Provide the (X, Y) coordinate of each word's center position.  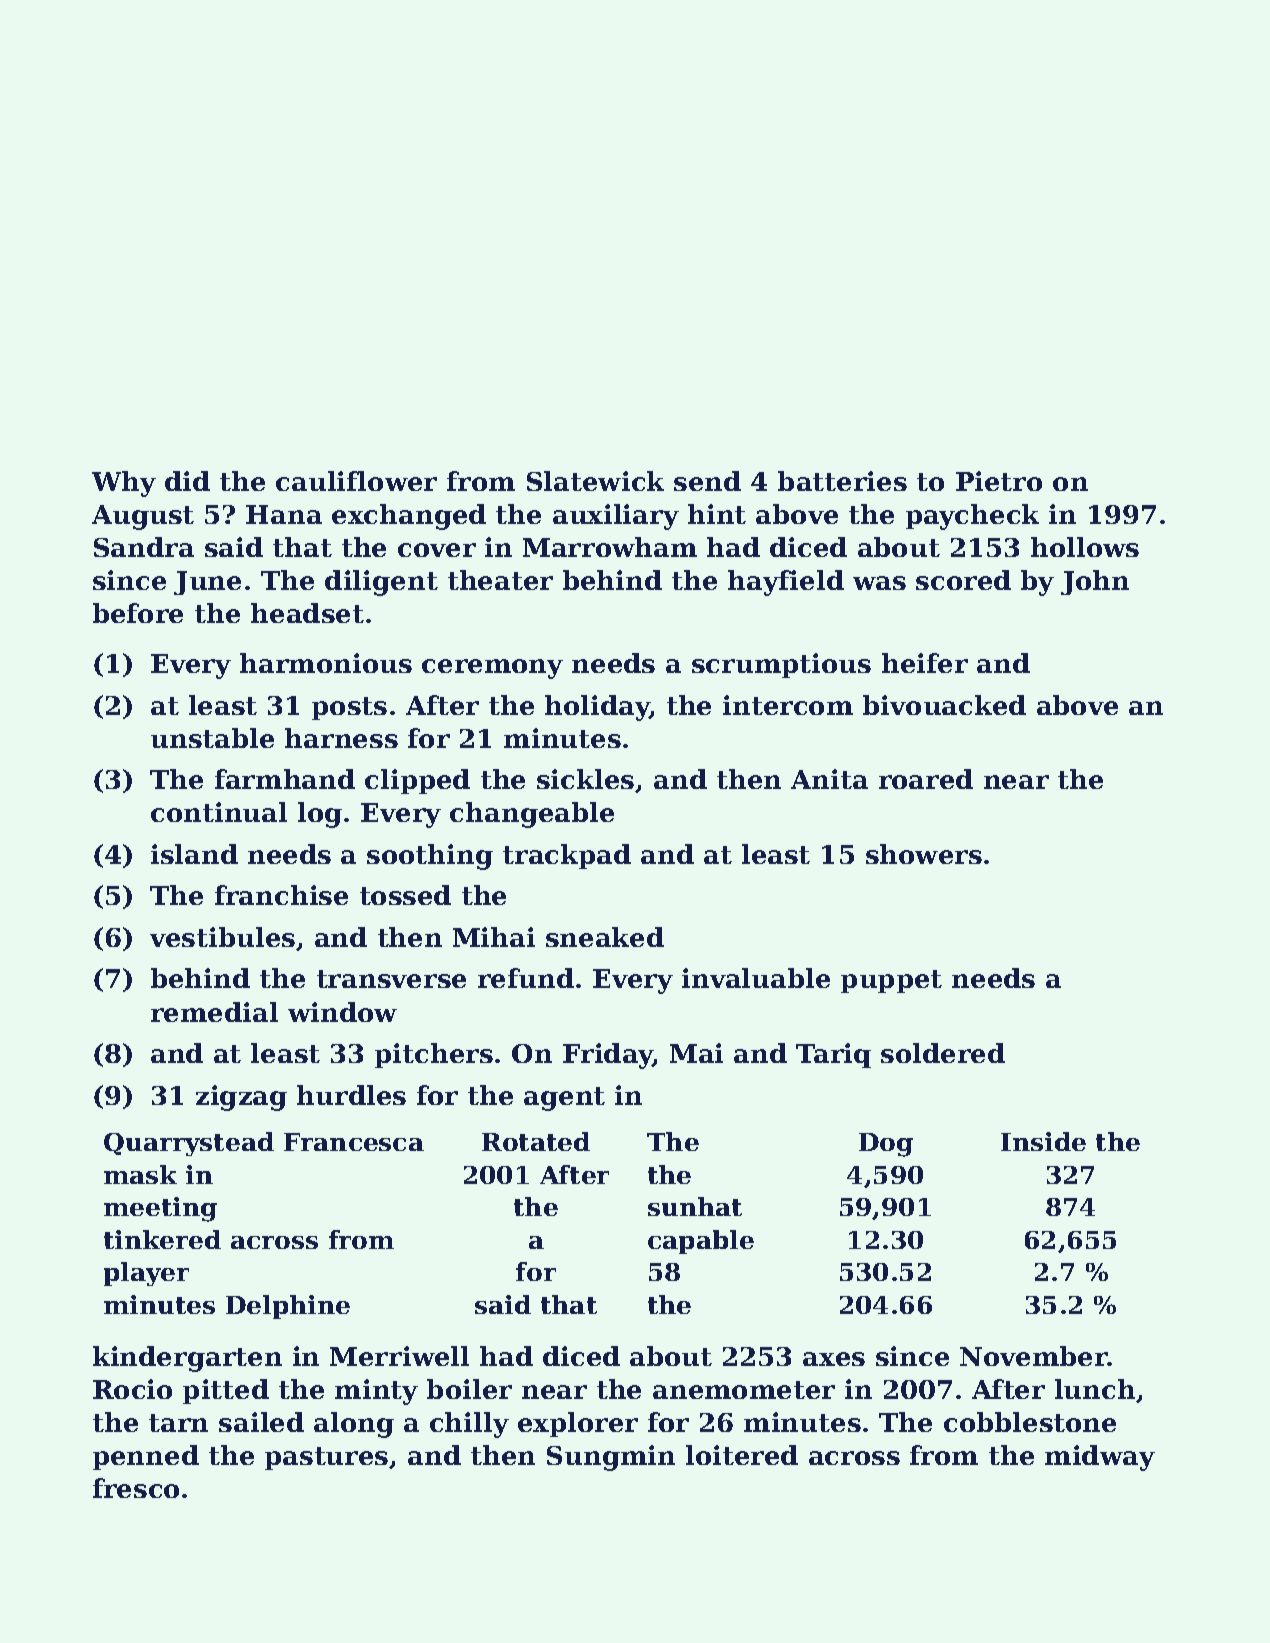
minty (376, 1392)
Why (124, 484)
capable (701, 1242)
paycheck (972, 517)
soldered (943, 1053)
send (707, 481)
